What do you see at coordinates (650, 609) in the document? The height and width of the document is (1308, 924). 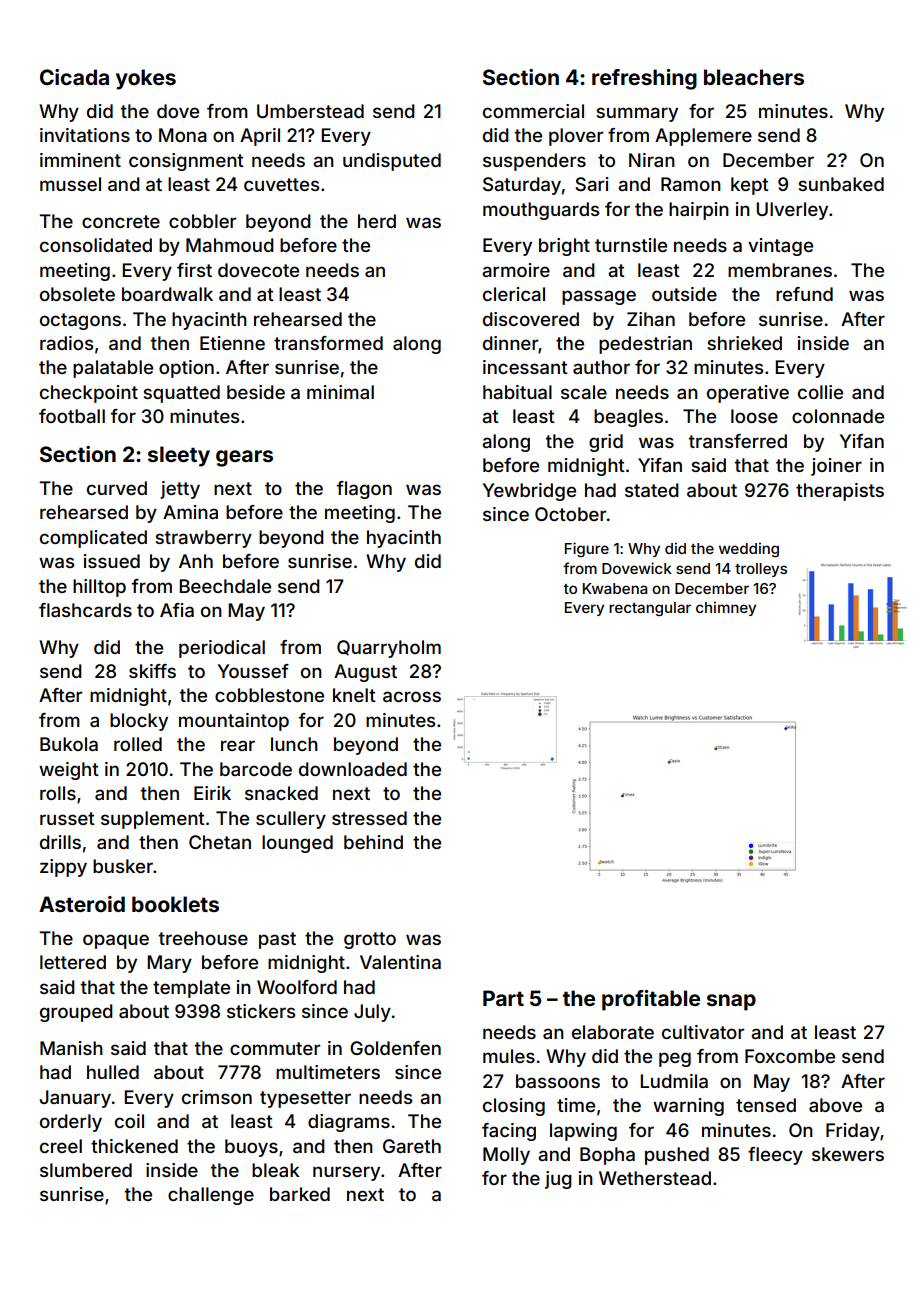 I see `rectangular` at bounding box center [650, 609].
